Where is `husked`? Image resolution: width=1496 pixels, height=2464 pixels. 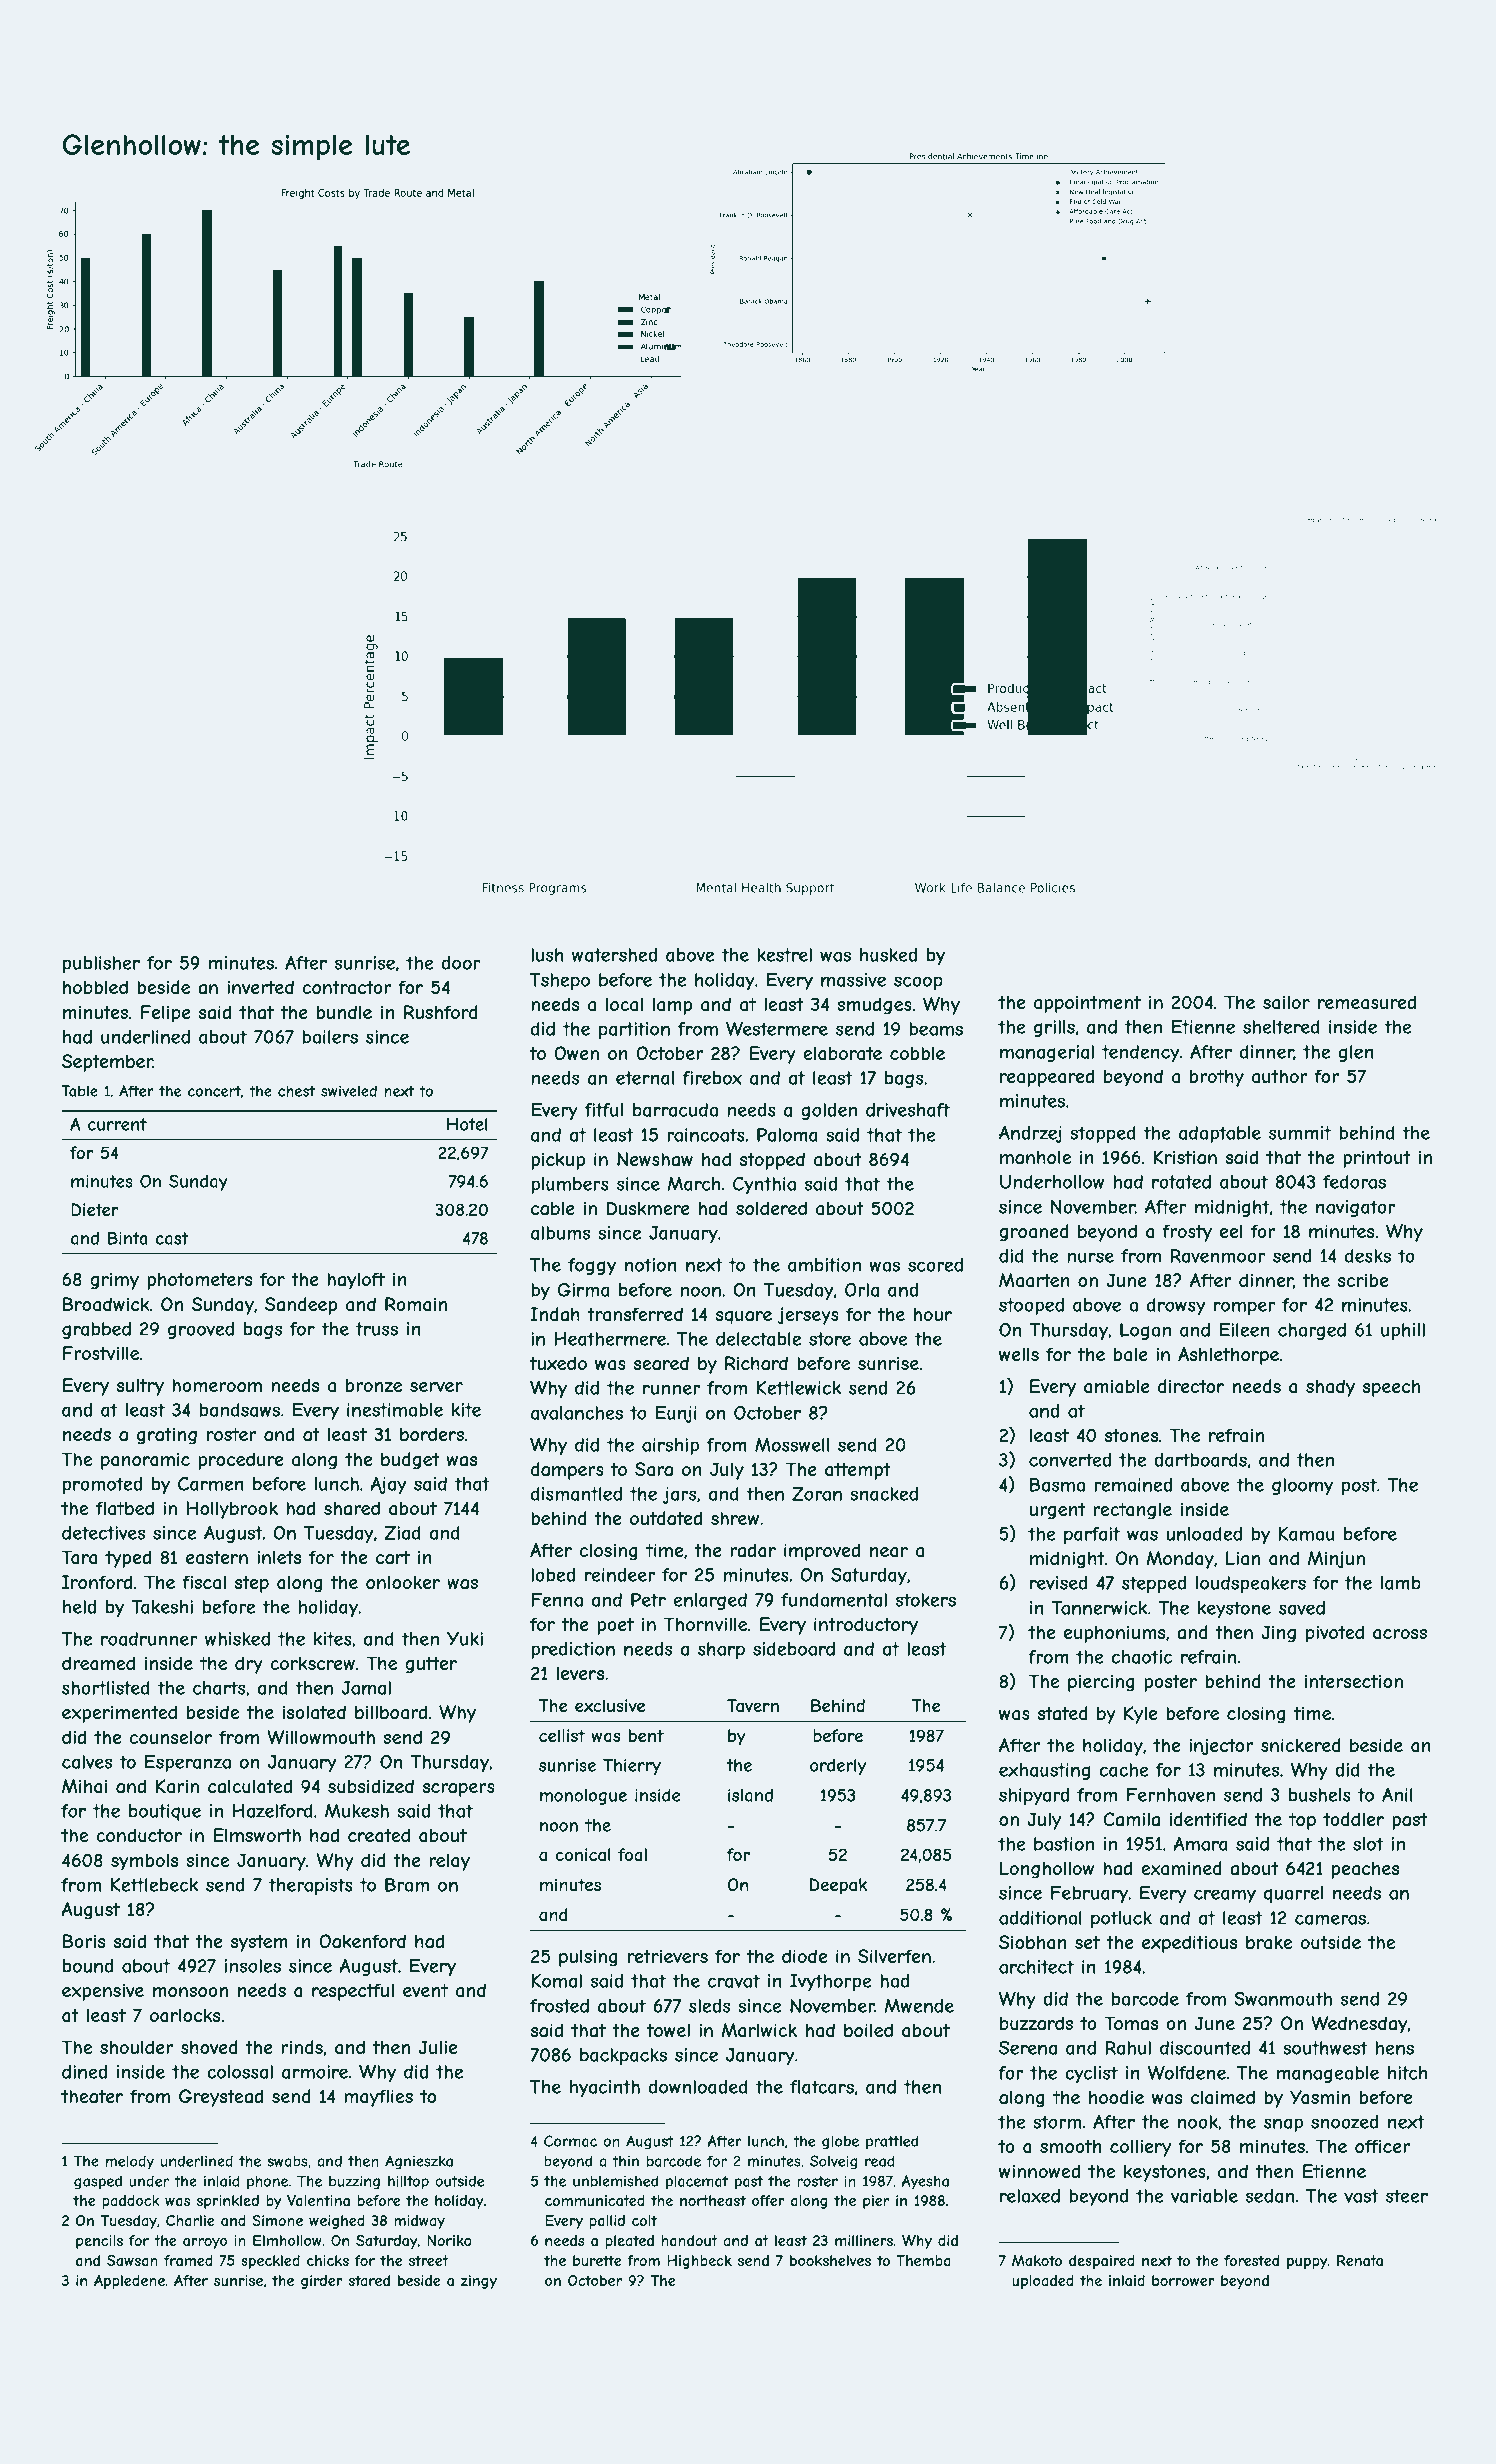 husked is located at coordinates (888, 955).
